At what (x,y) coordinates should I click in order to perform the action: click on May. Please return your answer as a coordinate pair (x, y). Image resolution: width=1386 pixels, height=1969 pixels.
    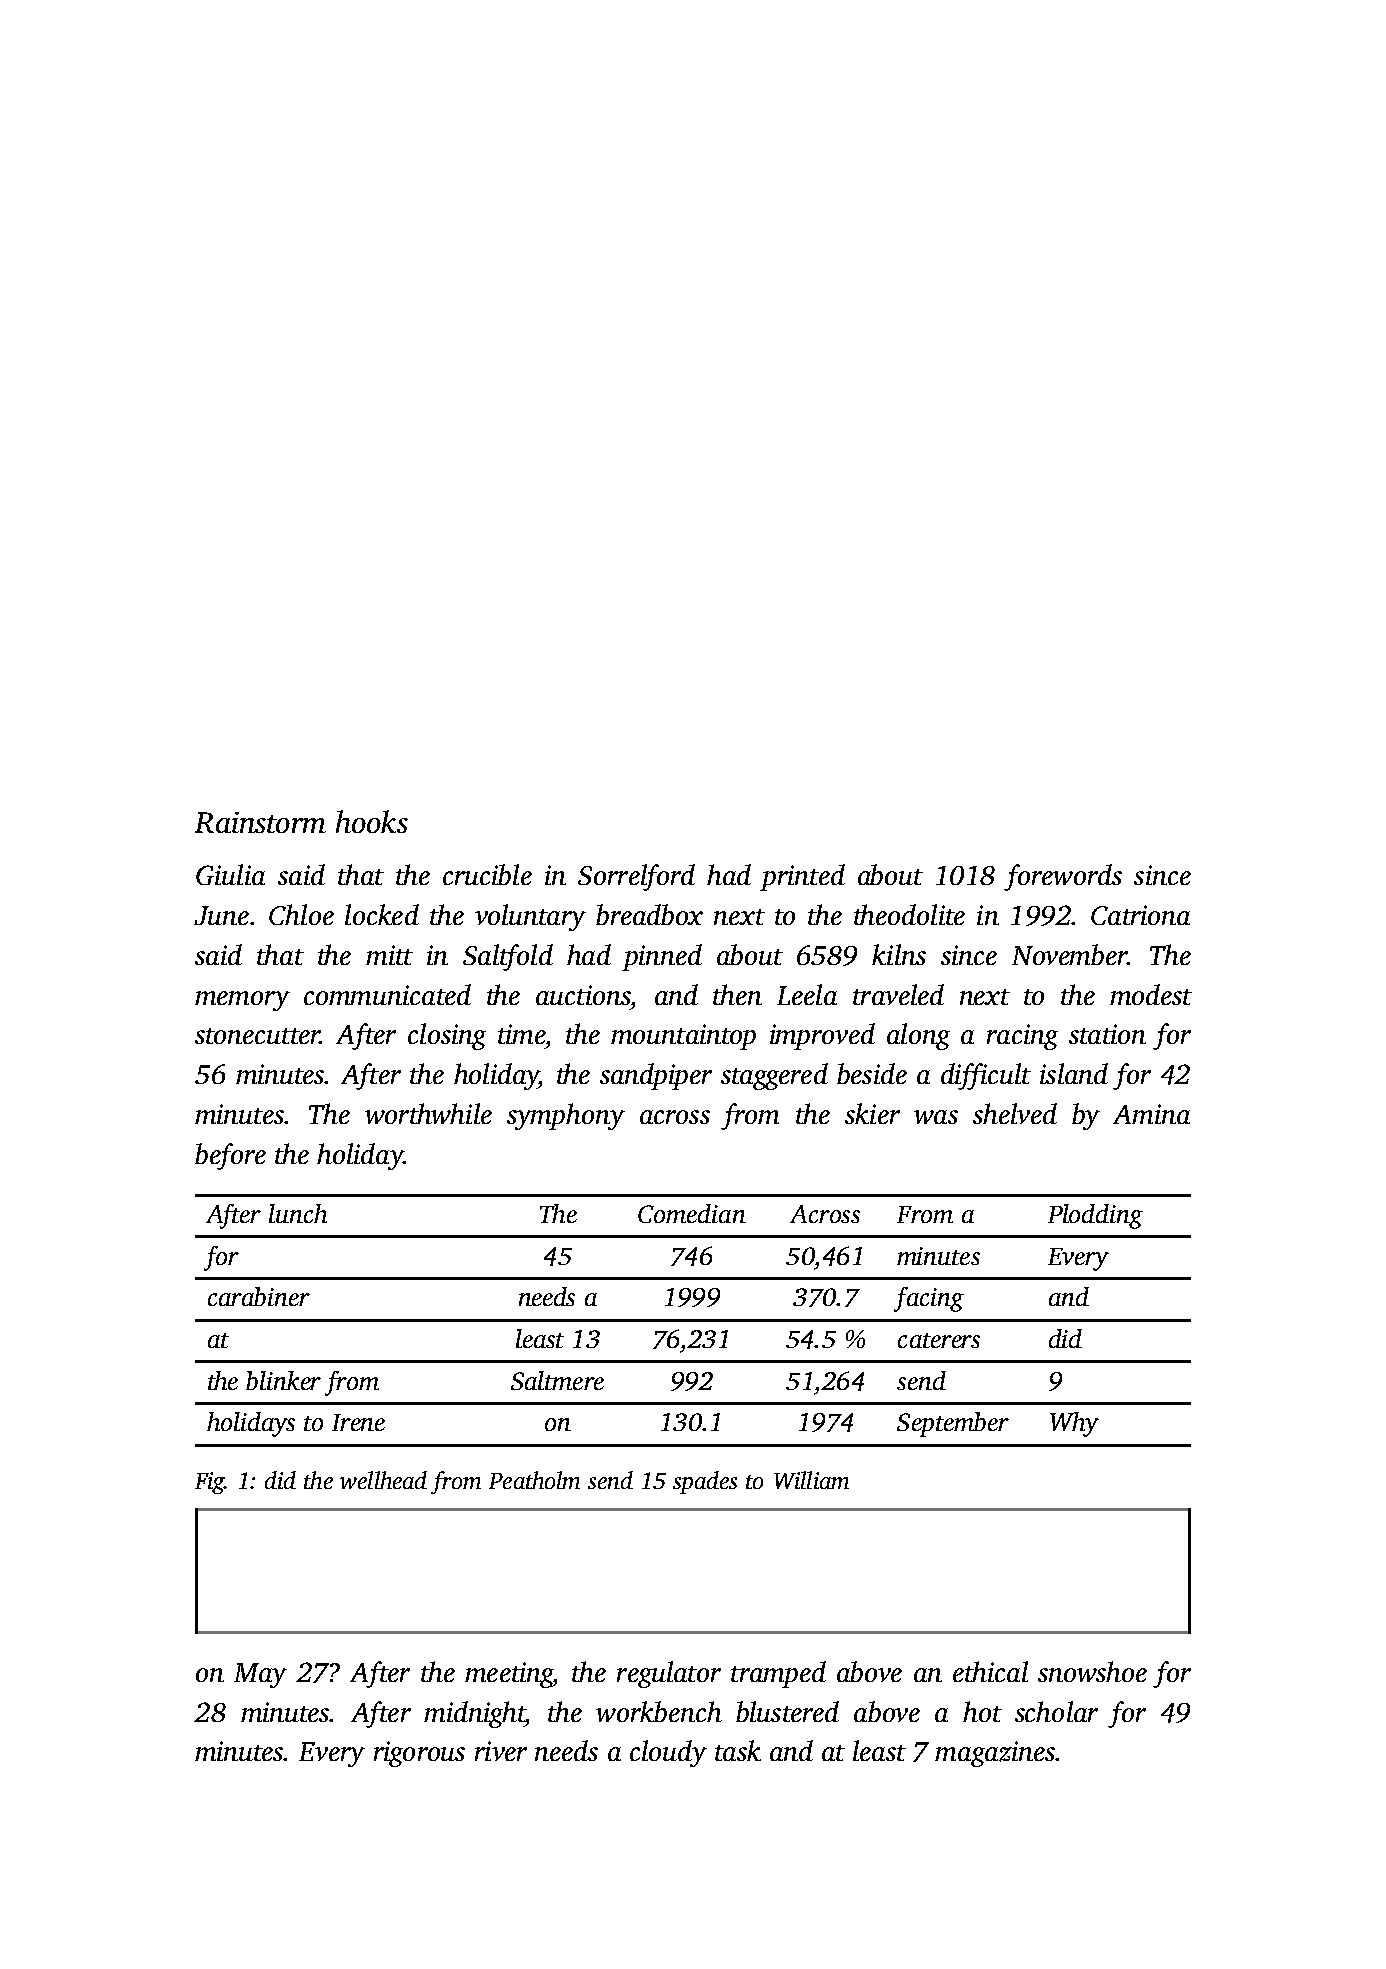
    Looking at the image, I should click on (260, 1675).
